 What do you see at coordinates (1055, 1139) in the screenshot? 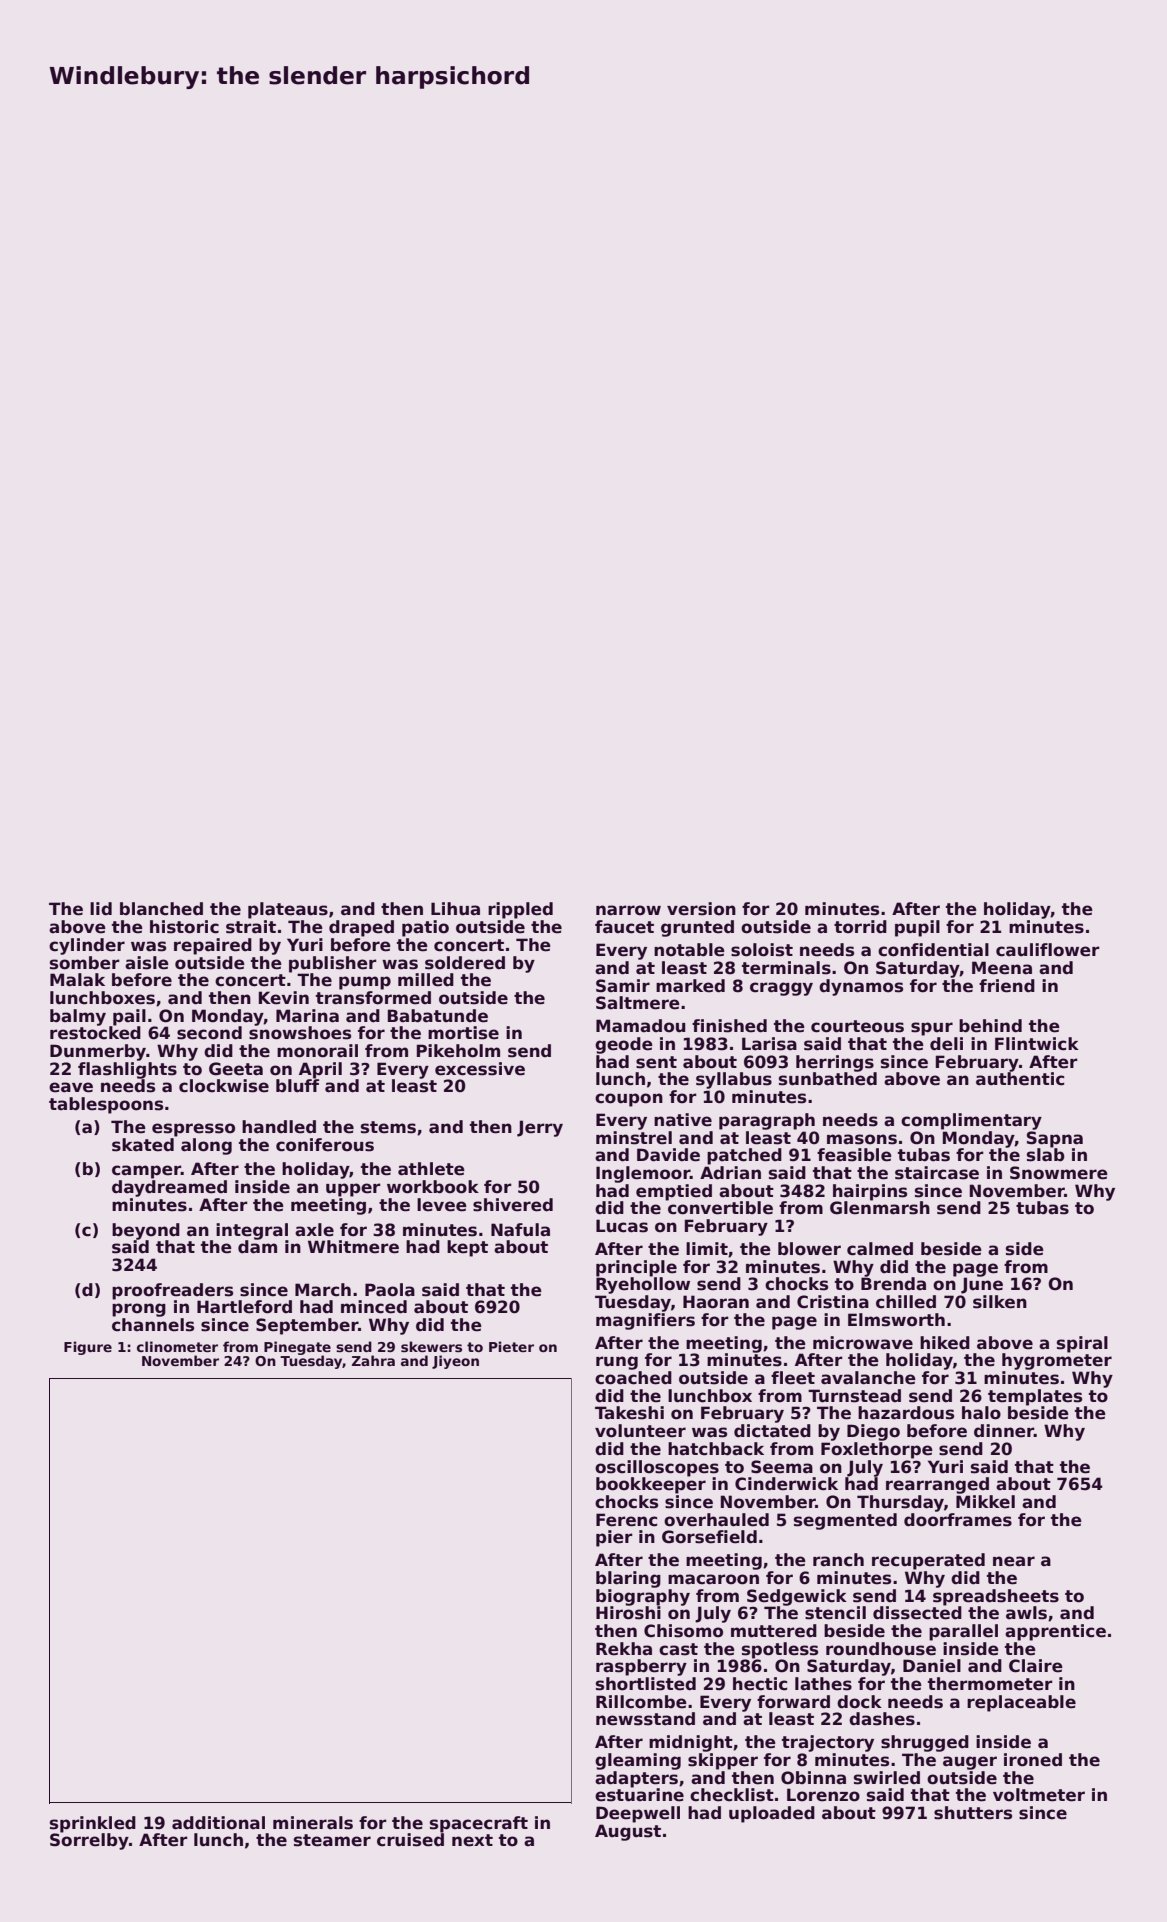
I see `Sapna` at bounding box center [1055, 1139].
